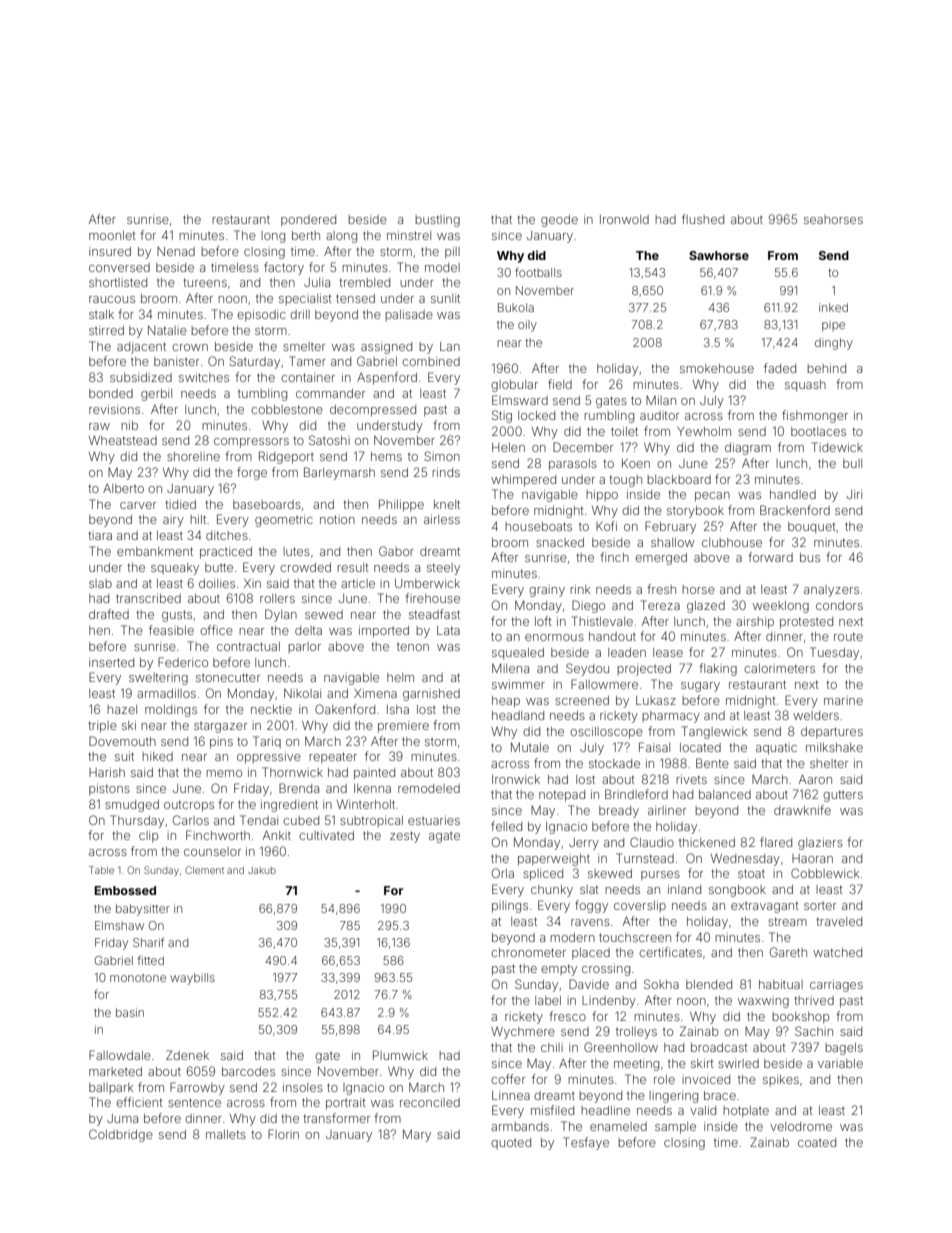 This screenshot has height=1233, width=952. What do you see at coordinates (109, 790) in the screenshot?
I see `pistons` at bounding box center [109, 790].
